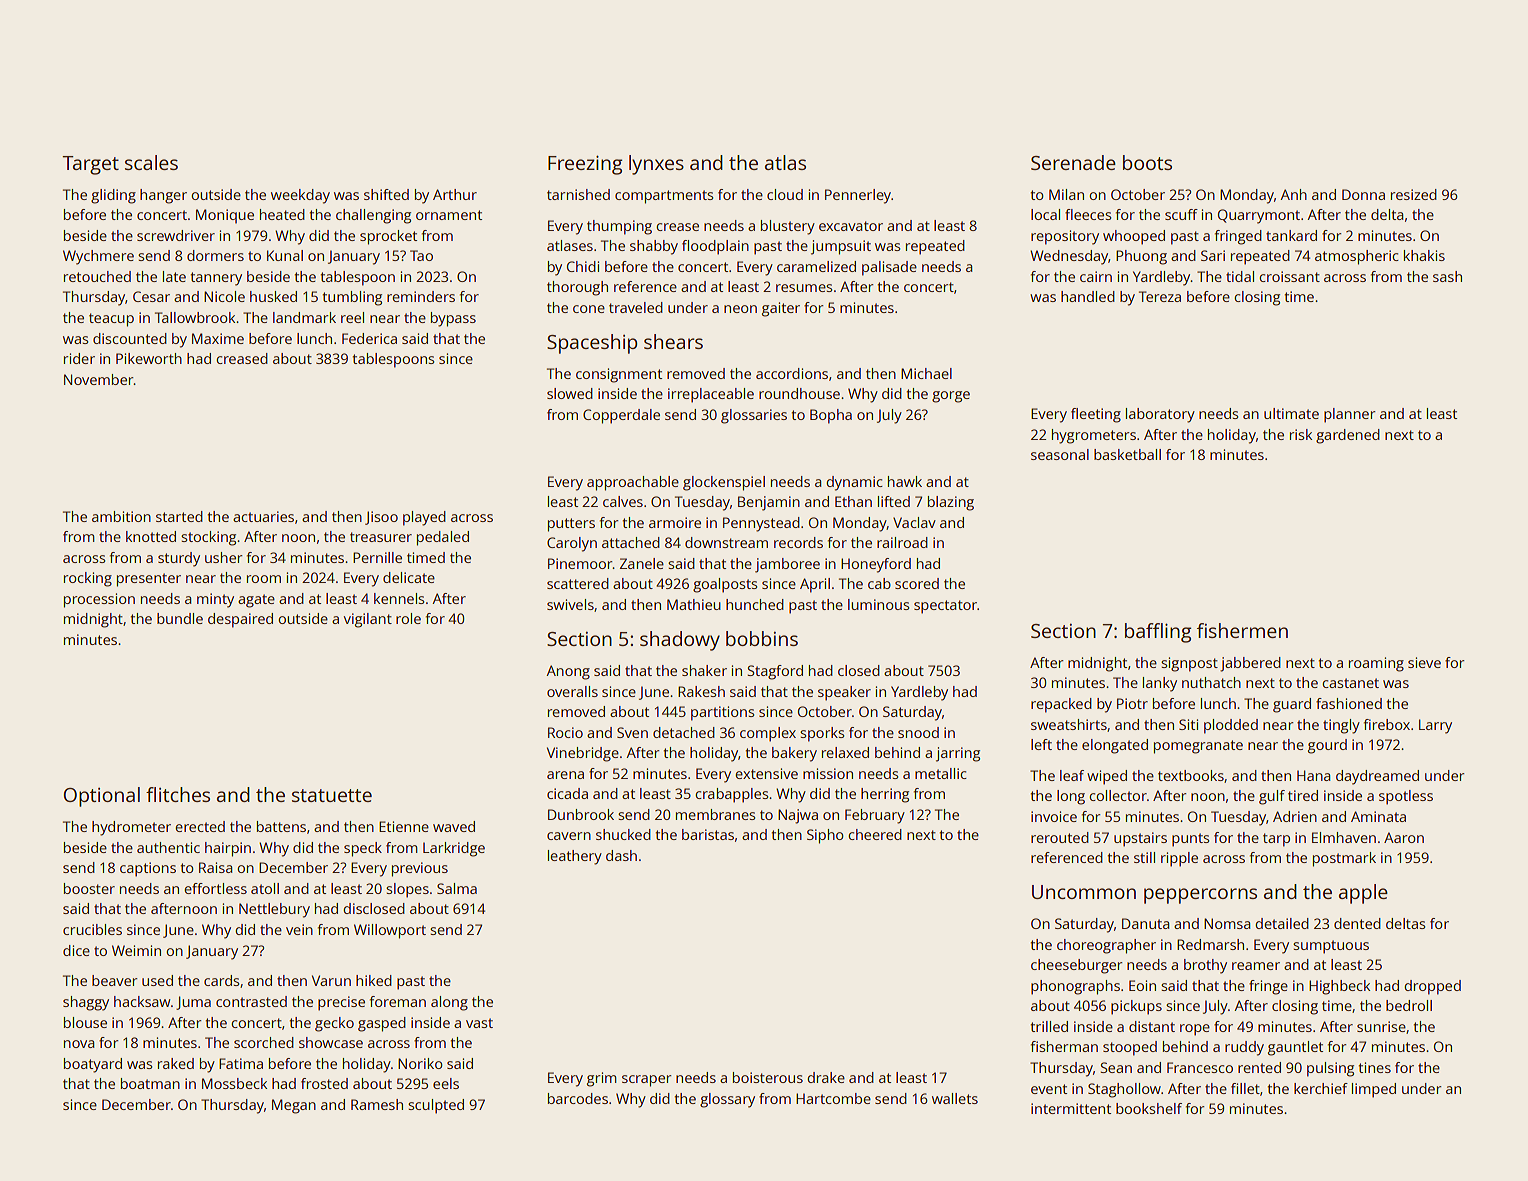 This page has height=1181, width=1528. I want to click on intermittent, so click(1071, 1108).
